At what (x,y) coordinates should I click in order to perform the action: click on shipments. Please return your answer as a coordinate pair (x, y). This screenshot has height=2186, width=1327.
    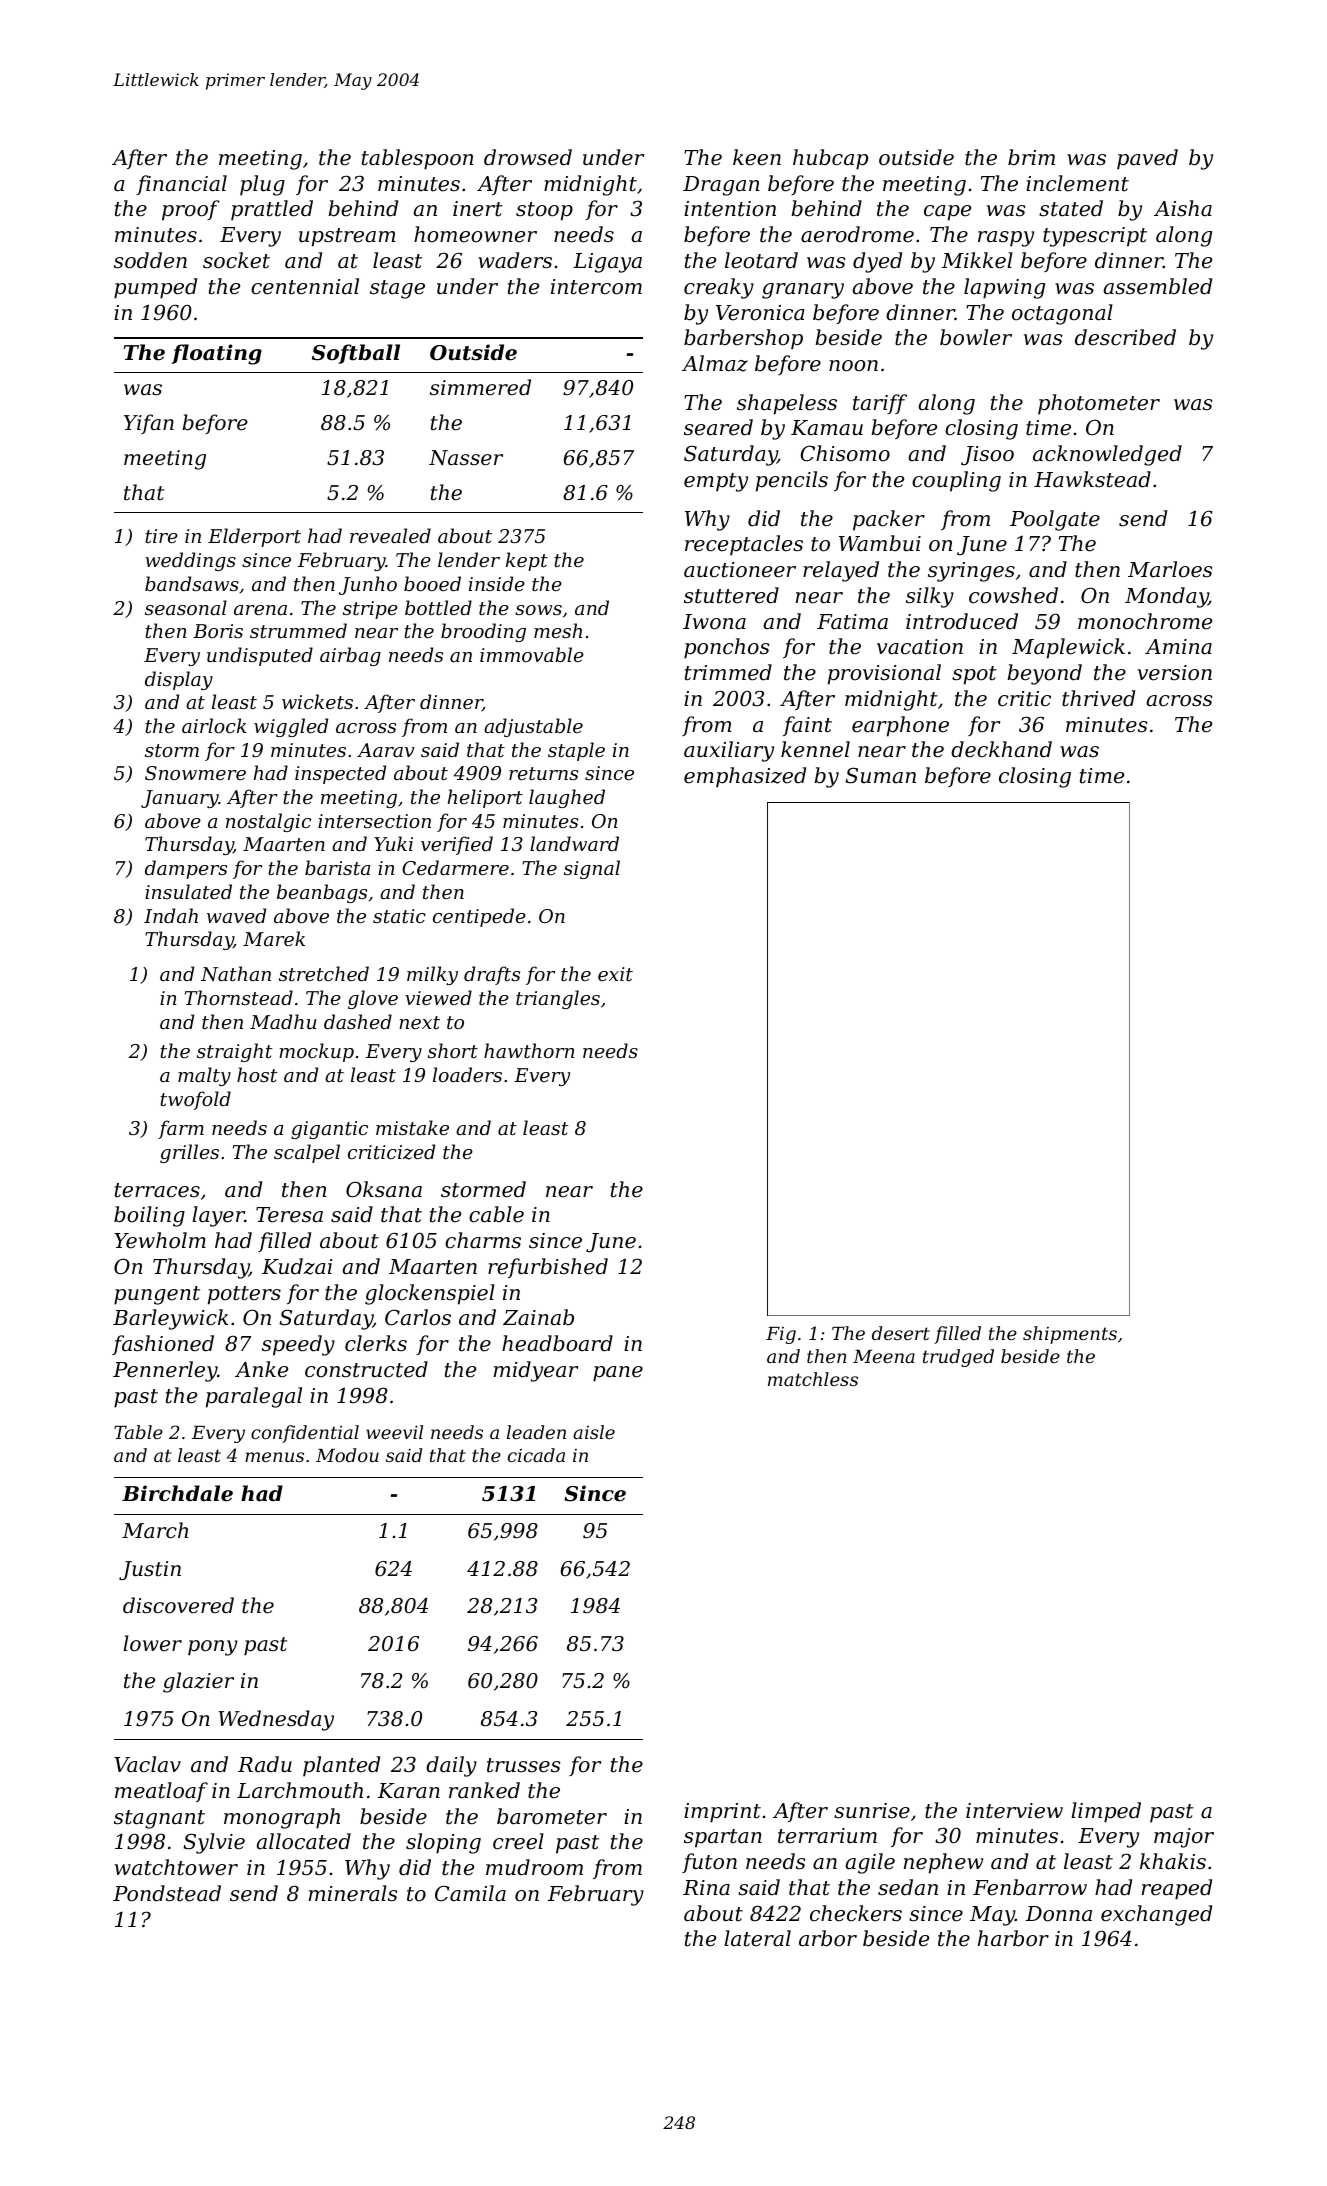
    Looking at the image, I should click on (1070, 1335).
